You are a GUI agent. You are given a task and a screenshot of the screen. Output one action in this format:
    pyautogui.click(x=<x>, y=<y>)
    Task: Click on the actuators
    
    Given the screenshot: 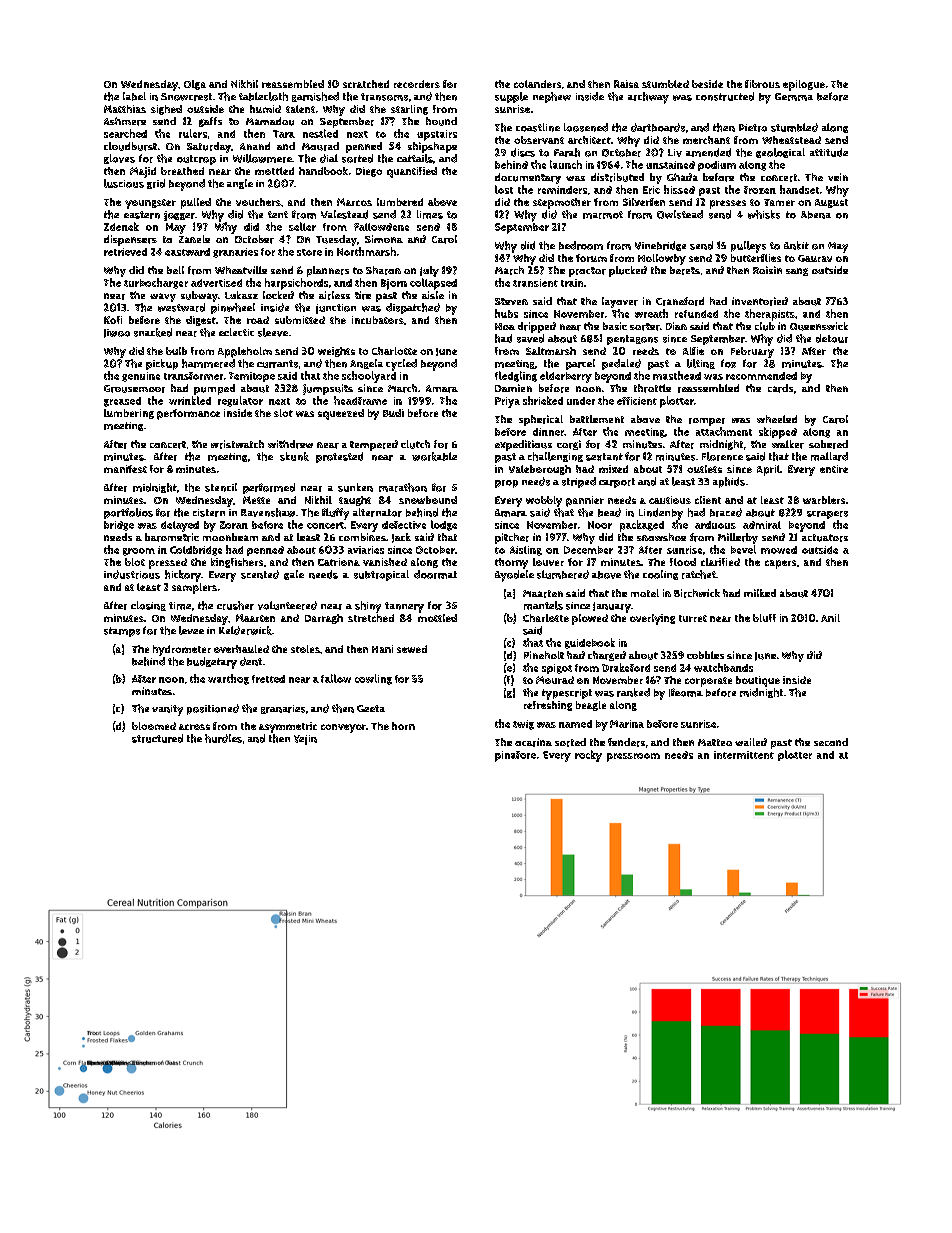 What is the action you would take?
    pyautogui.click(x=825, y=538)
